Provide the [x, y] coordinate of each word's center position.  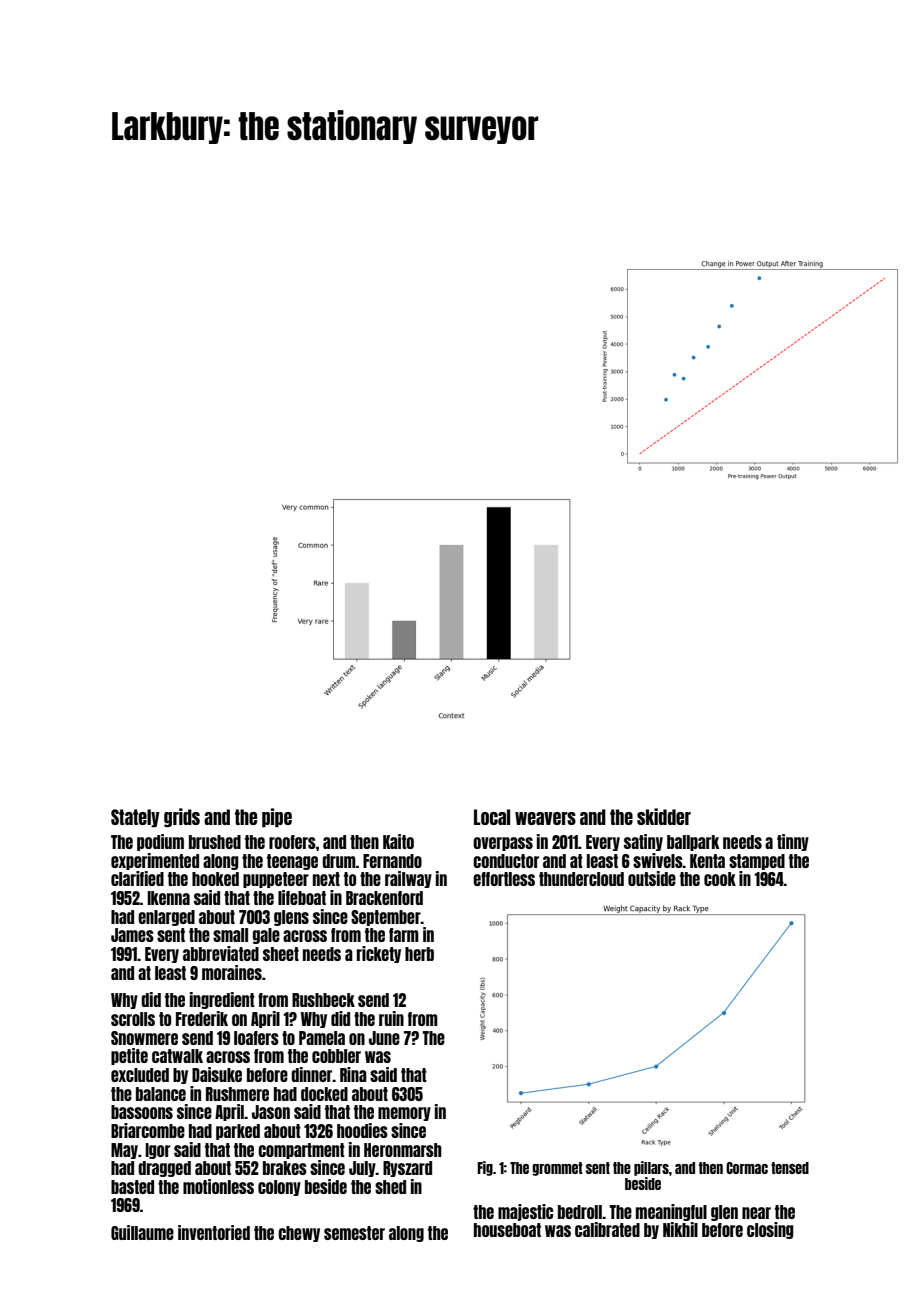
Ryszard [407, 1169]
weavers [545, 818]
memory [404, 1114]
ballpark [693, 843]
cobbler [336, 1056]
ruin [391, 1018]
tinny [793, 842]
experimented [155, 861]
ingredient [222, 1000]
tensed [790, 1168]
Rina [353, 1074]
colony [279, 1188]
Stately [135, 818]
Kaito [398, 841]
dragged [164, 1169]
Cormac [747, 1168]
